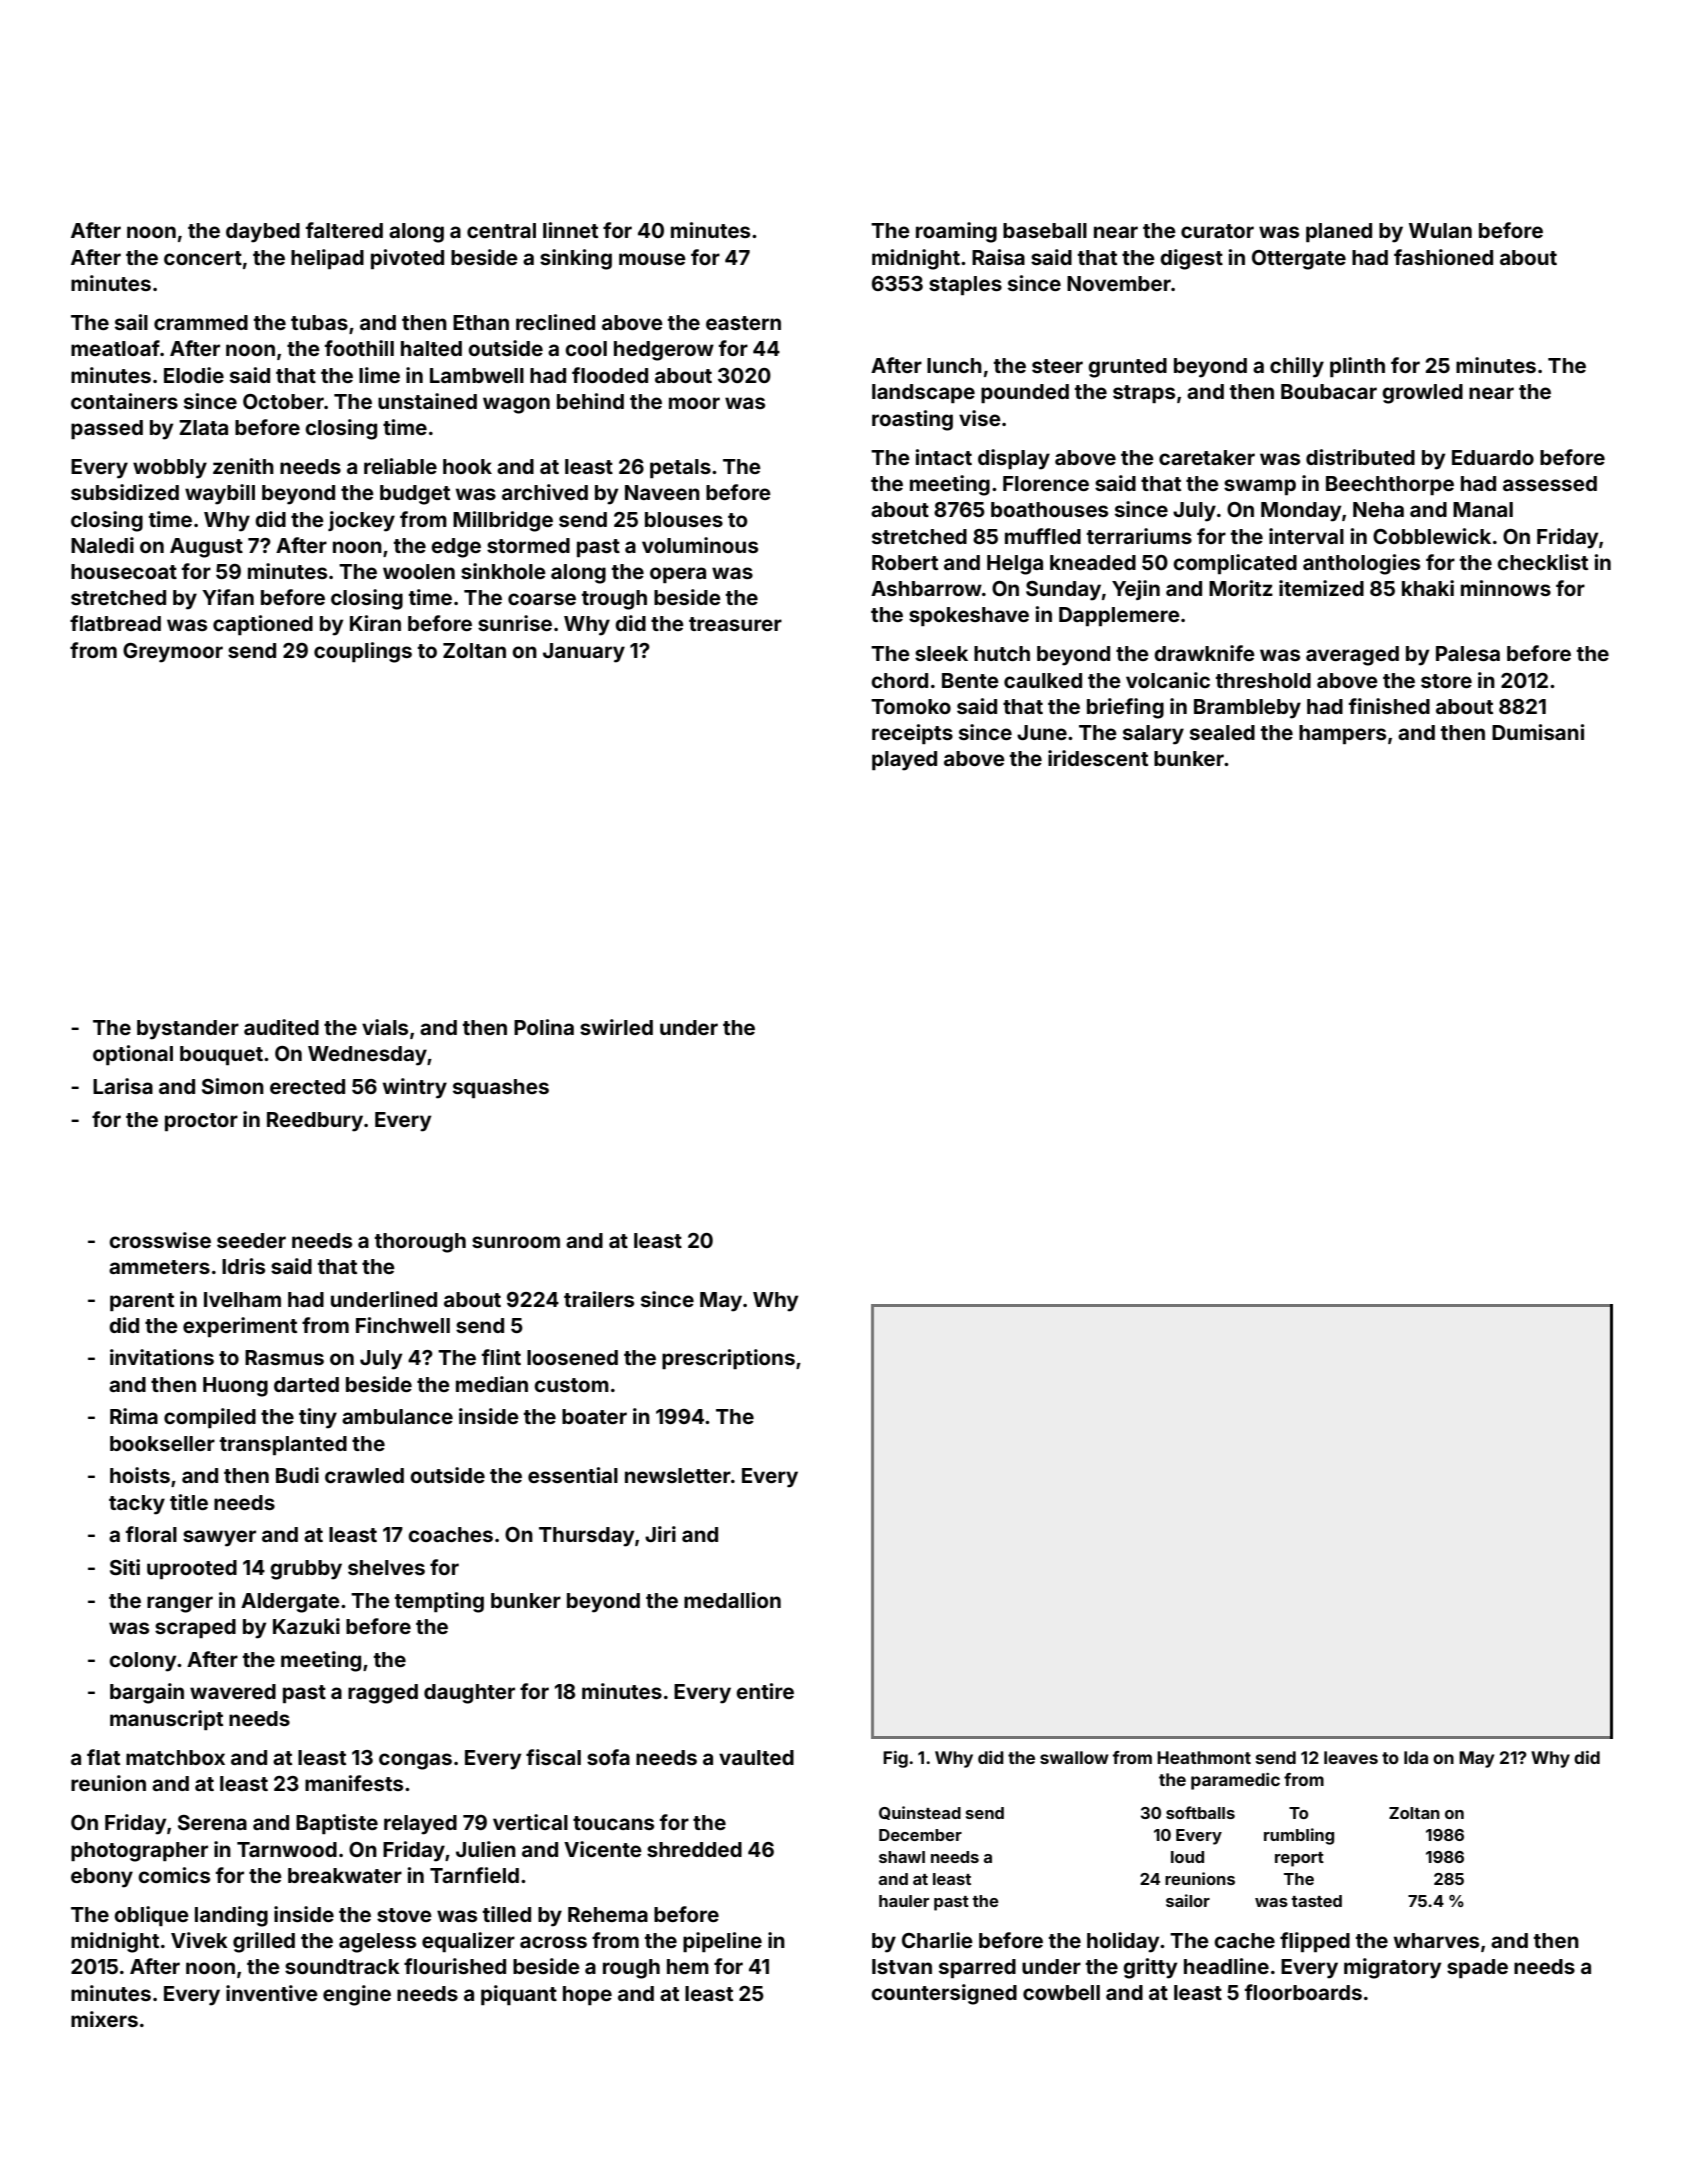  What do you see at coordinates (501, 1088) in the page?
I see `squashes` at bounding box center [501, 1088].
